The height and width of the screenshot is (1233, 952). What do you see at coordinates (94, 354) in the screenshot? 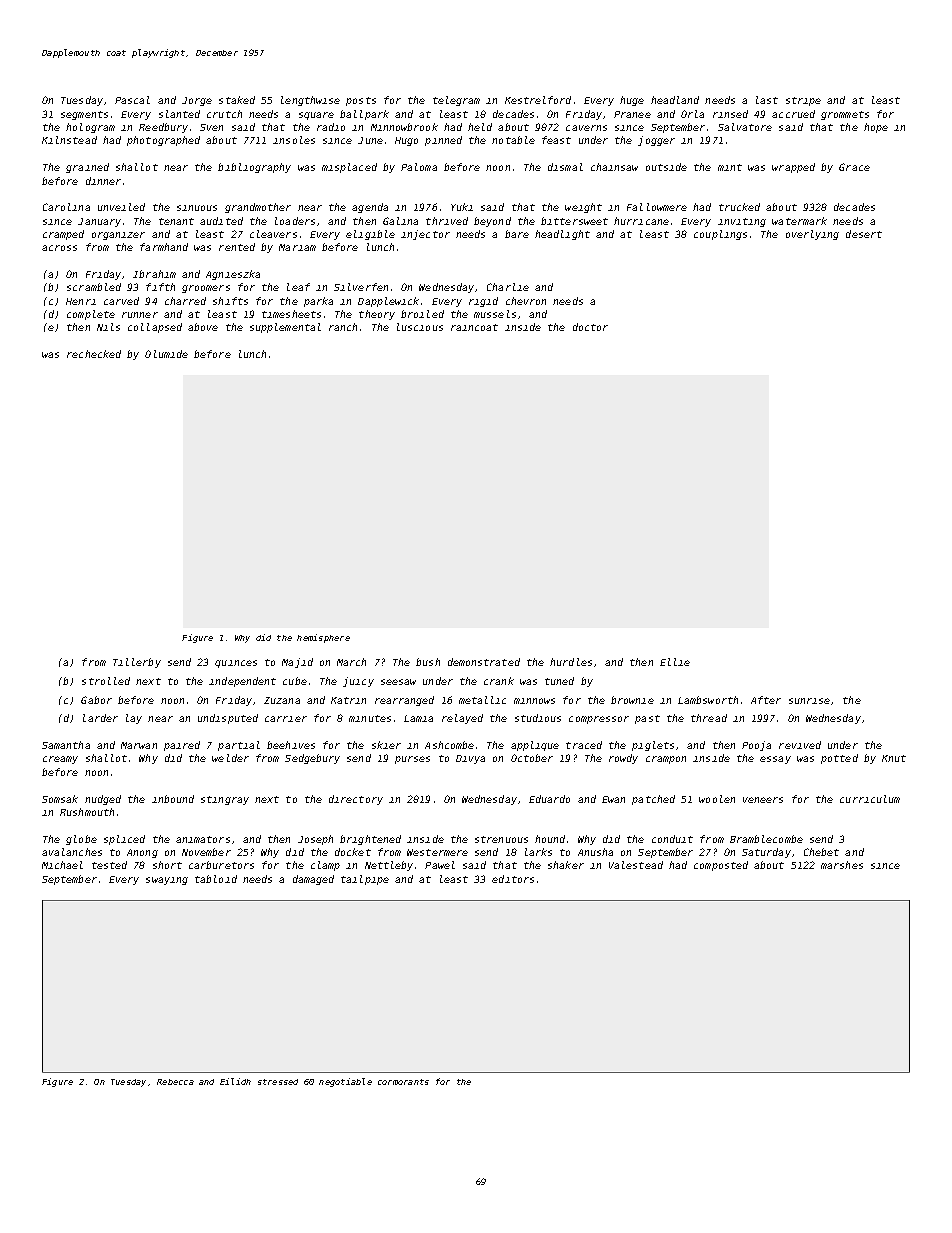
I see `rechecked` at bounding box center [94, 354].
